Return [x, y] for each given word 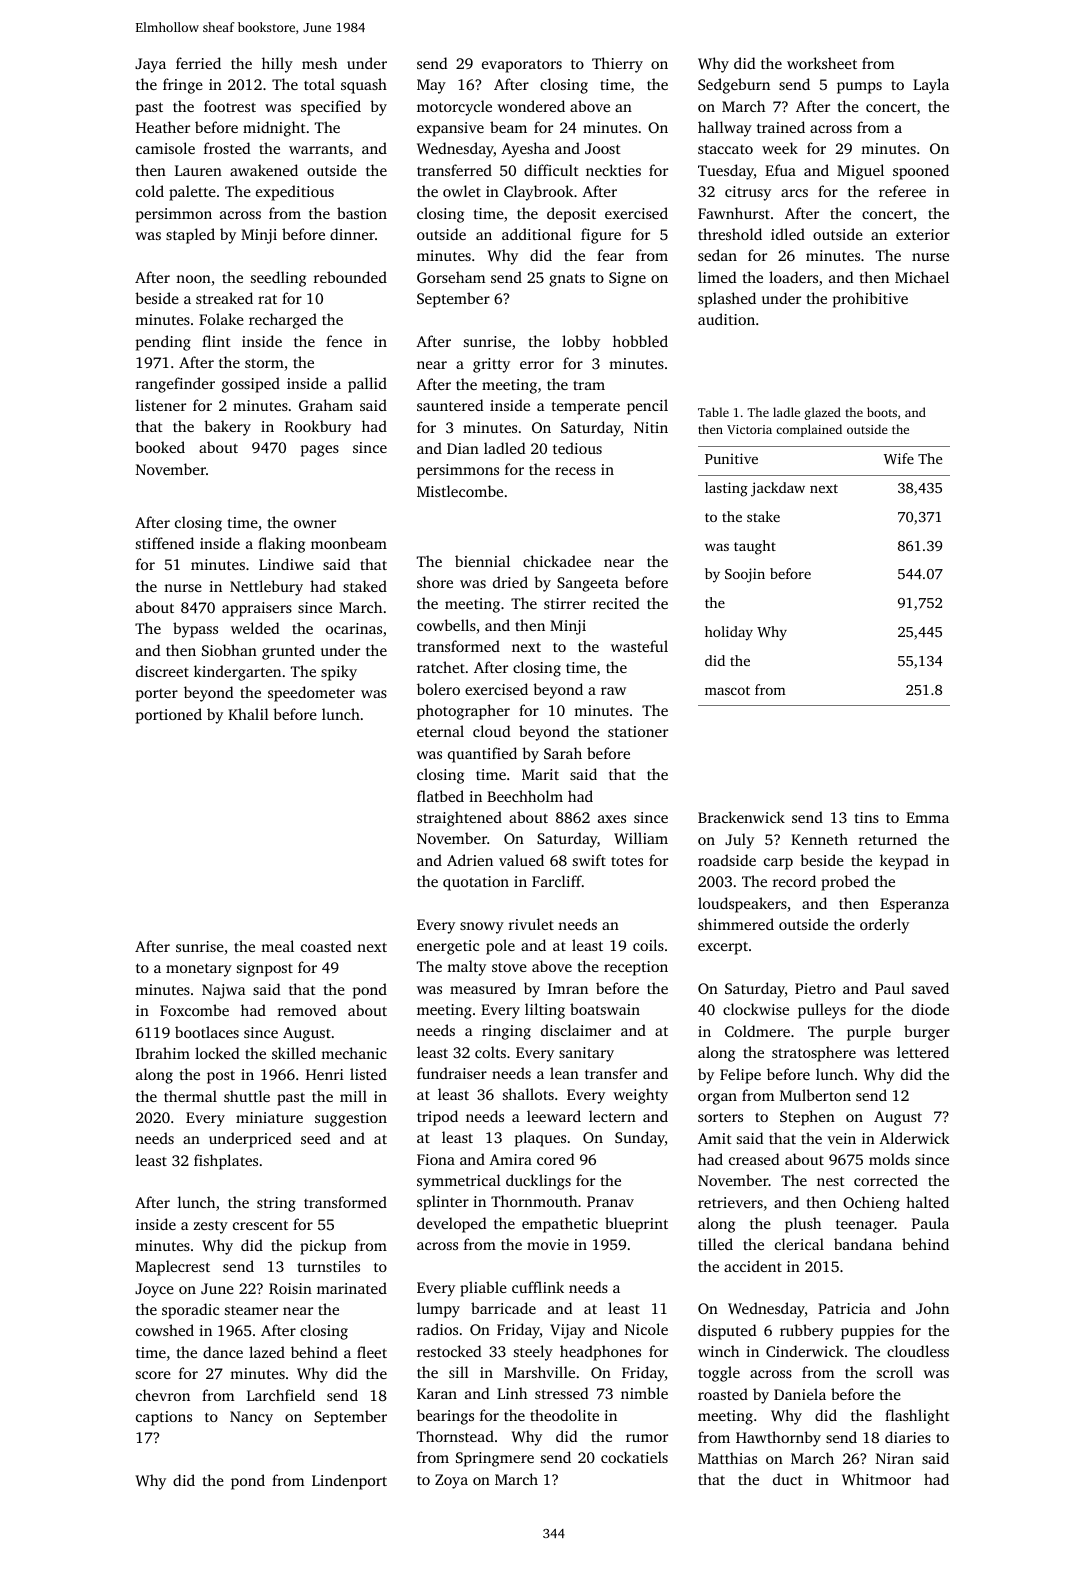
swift [589, 860]
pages [320, 451]
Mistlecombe [460, 491]
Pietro [815, 988]
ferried [198, 63]
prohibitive [870, 300]
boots [882, 412]
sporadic [190, 1311]
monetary [199, 970]
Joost [603, 148]
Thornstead [455, 1436]
